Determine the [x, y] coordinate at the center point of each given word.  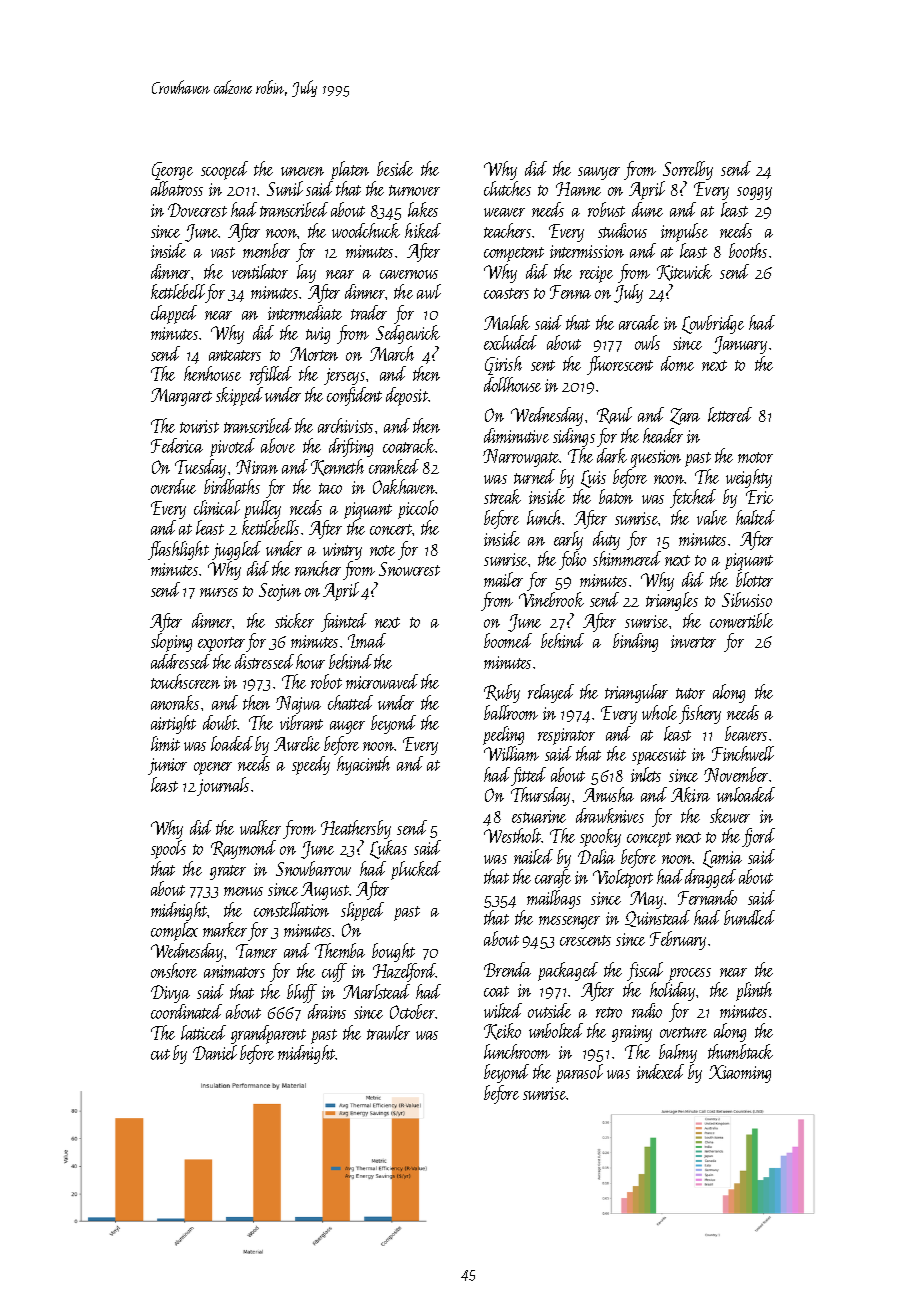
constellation [291, 909]
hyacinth [363, 765]
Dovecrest [197, 210]
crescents [585, 940]
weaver [504, 212]
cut [160, 1054]
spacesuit [659, 756]
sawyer [599, 173]
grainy [632, 1033]
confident [354, 396]
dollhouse [512, 384]
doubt [220, 722]
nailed [533, 856]
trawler [388, 1032]
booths [748, 250]
